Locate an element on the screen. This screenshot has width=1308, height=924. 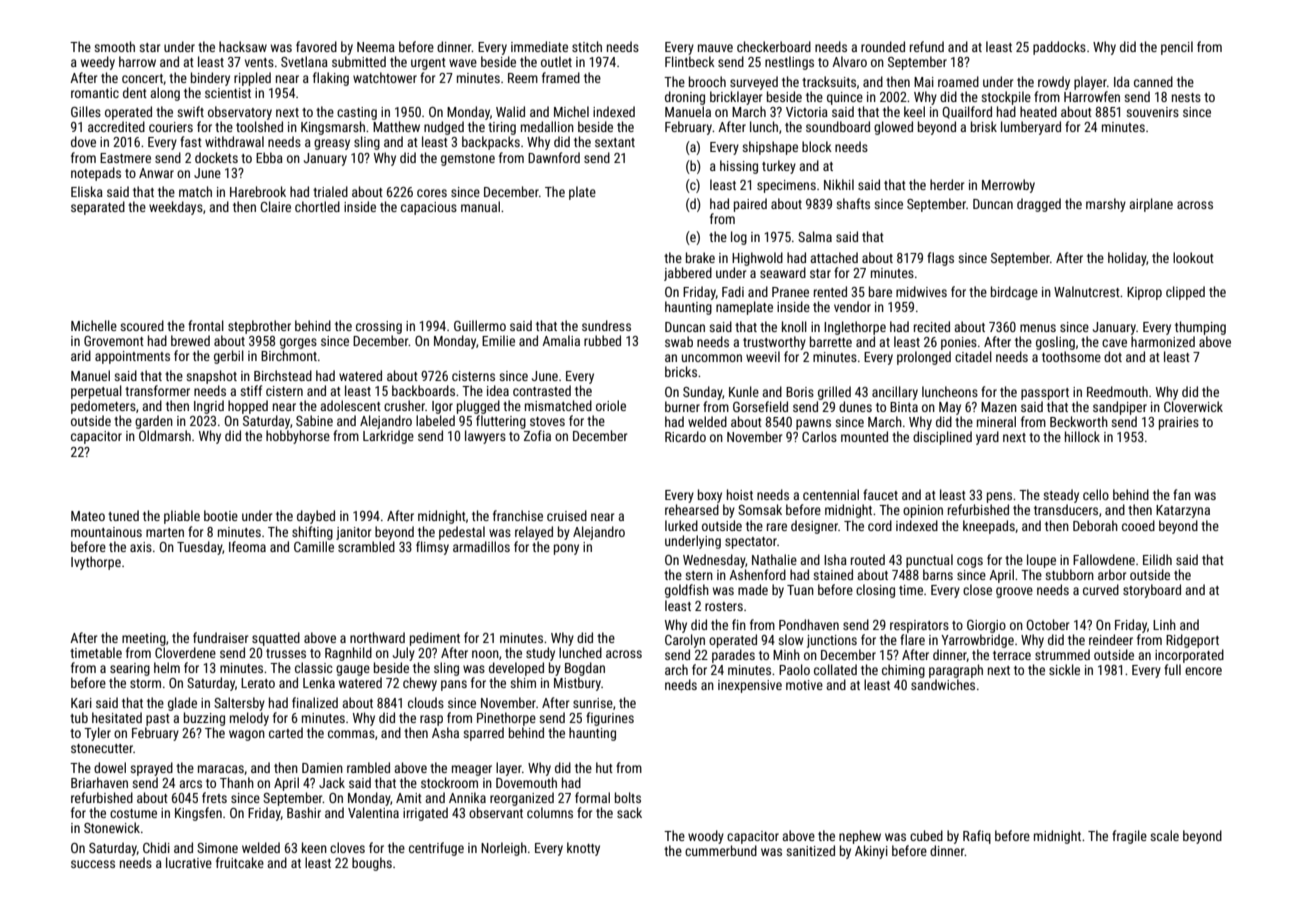
Ivythorpe is located at coordinates (96, 563).
